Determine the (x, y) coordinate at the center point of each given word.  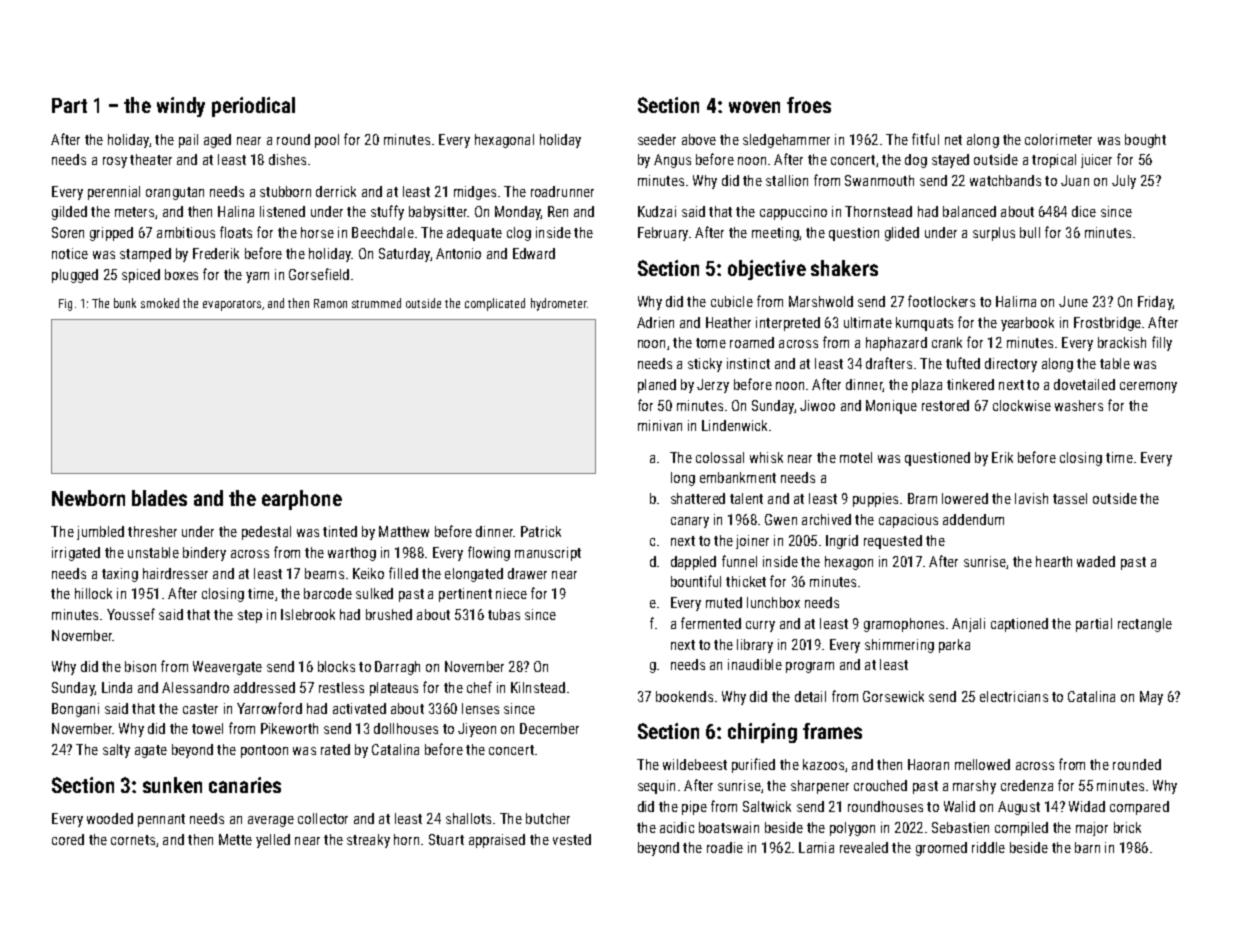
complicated (495, 304)
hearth (1054, 561)
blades (159, 498)
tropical (1054, 161)
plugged (75, 276)
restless (341, 687)
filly (1162, 343)
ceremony (1148, 387)
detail (810, 696)
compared (1139, 808)
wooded (110, 818)
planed (657, 386)
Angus (672, 161)
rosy (115, 162)
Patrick (541, 531)
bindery (204, 554)
